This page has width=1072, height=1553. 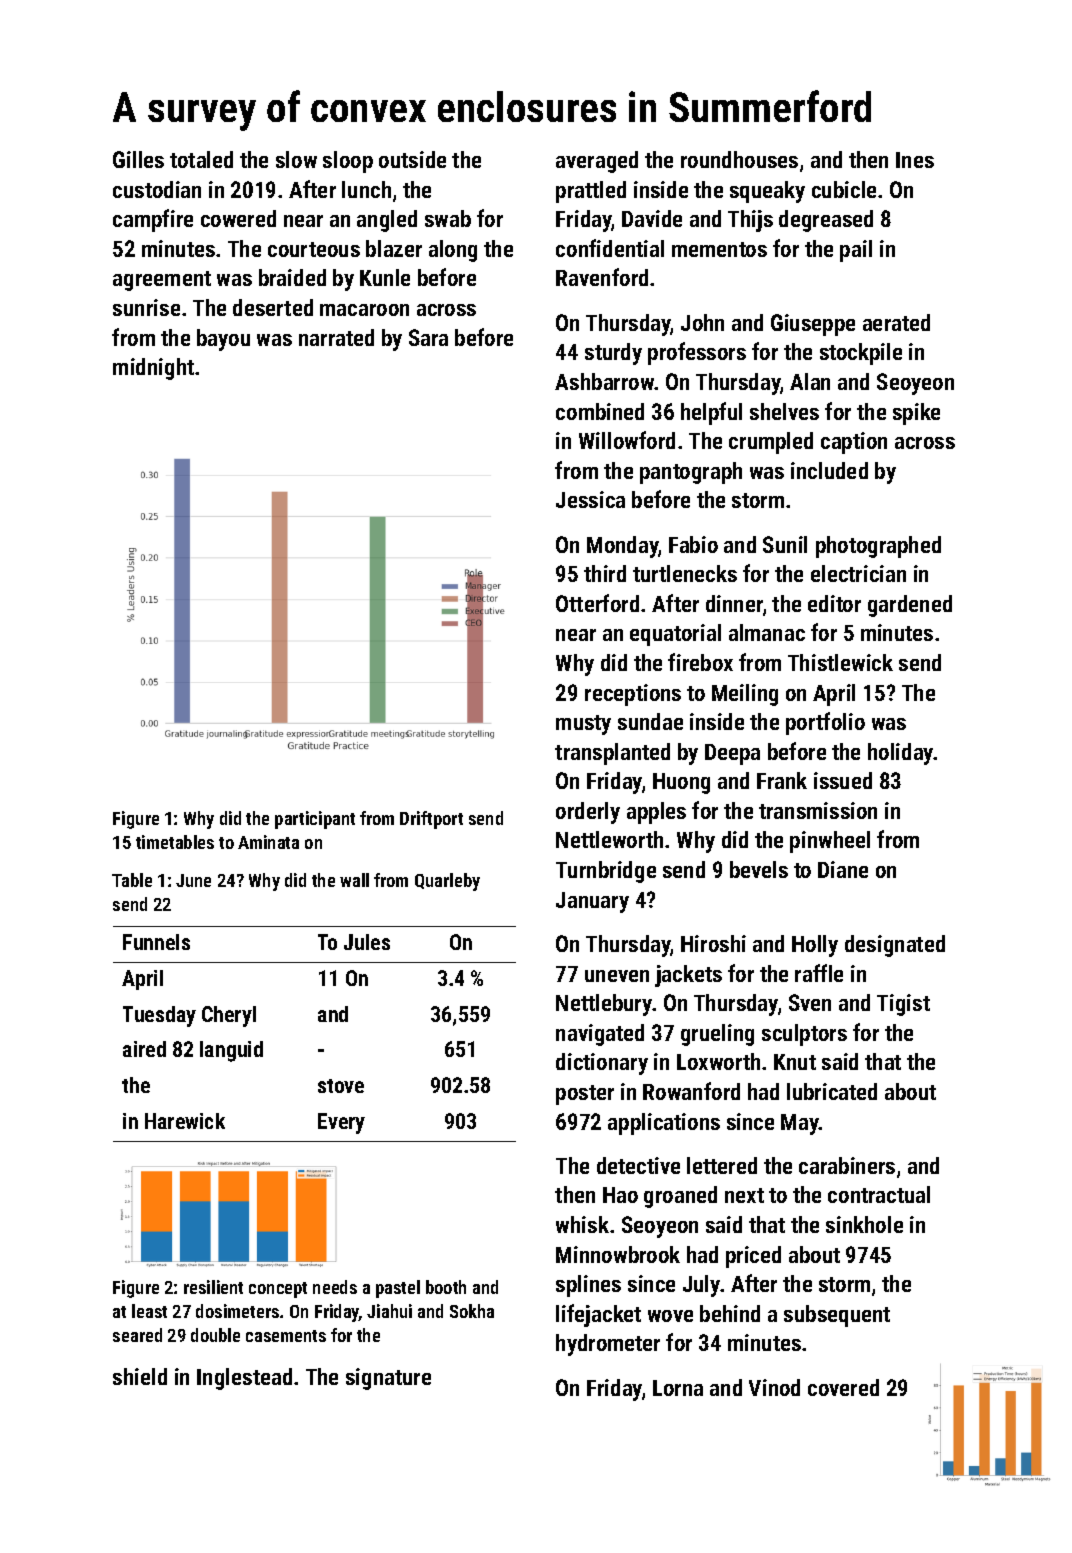 I want to click on issued, so click(x=843, y=780).
